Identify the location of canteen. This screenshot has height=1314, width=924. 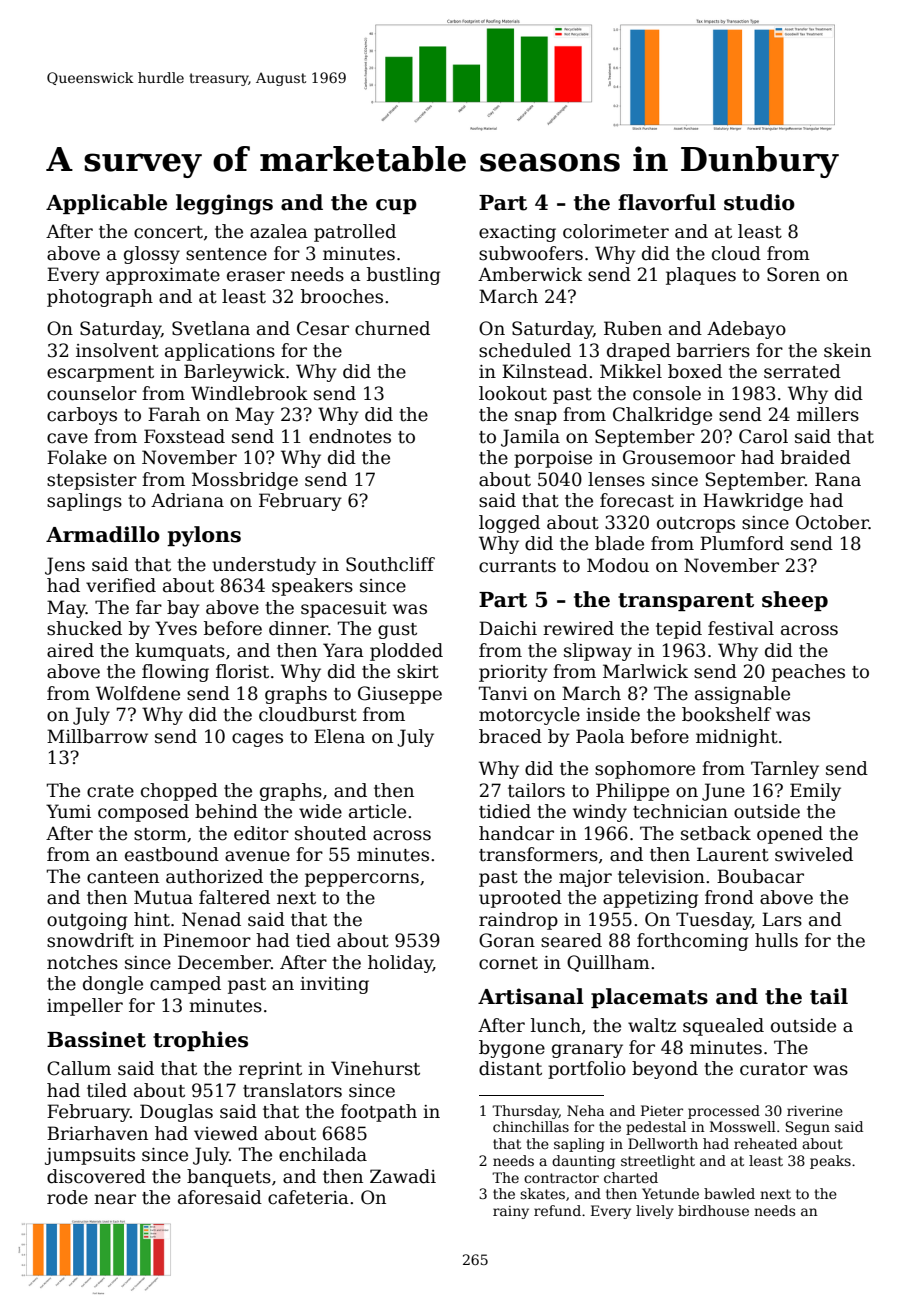
(123, 877).
